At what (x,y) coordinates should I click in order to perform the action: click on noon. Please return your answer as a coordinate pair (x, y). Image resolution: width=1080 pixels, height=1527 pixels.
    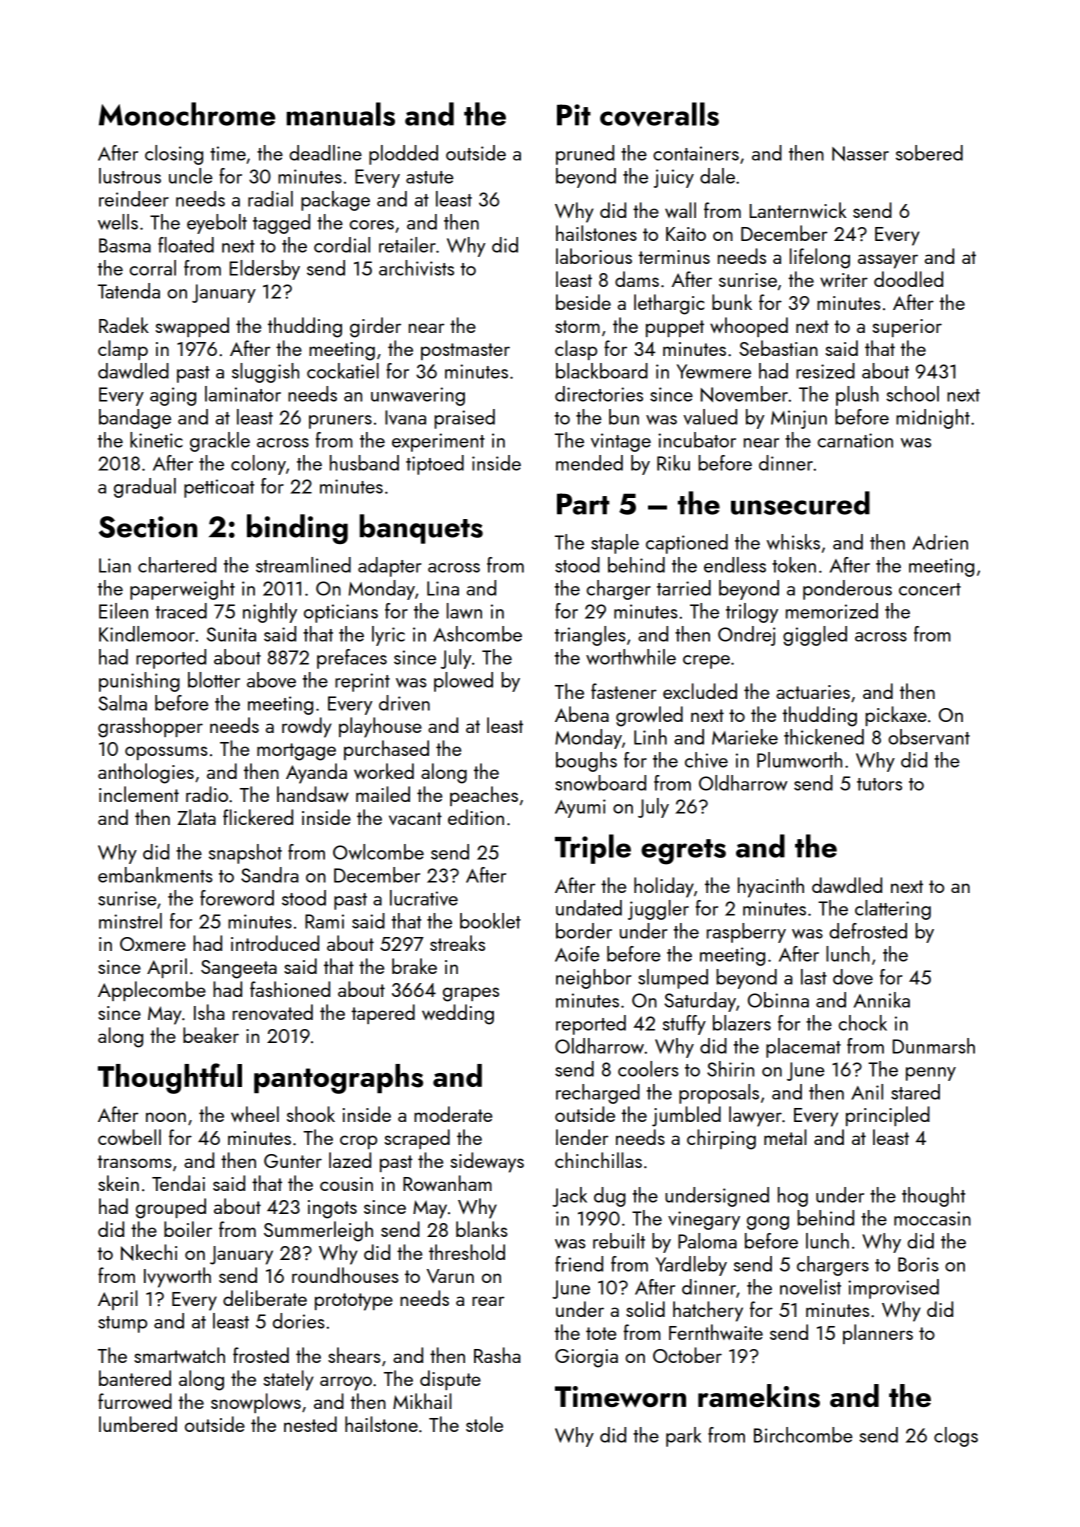
    Looking at the image, I should click on (166, 1117).
